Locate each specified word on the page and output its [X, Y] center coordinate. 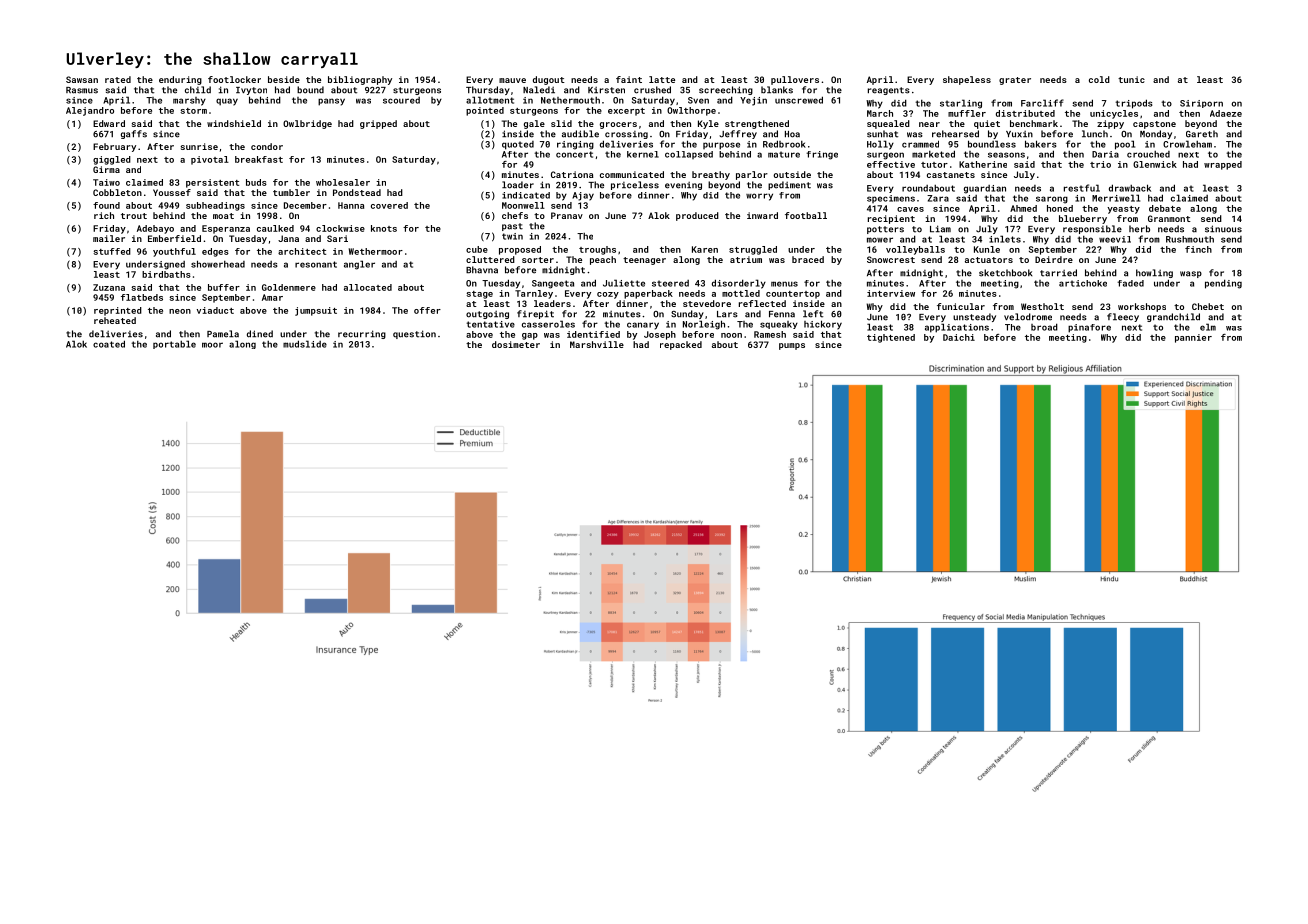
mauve [512, 80]
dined [260, 334]
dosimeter [516, 344]
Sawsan [82, 79]
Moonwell [523, 205]
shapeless [967, 80]
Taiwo [106, 182]
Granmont [1169, 218]
